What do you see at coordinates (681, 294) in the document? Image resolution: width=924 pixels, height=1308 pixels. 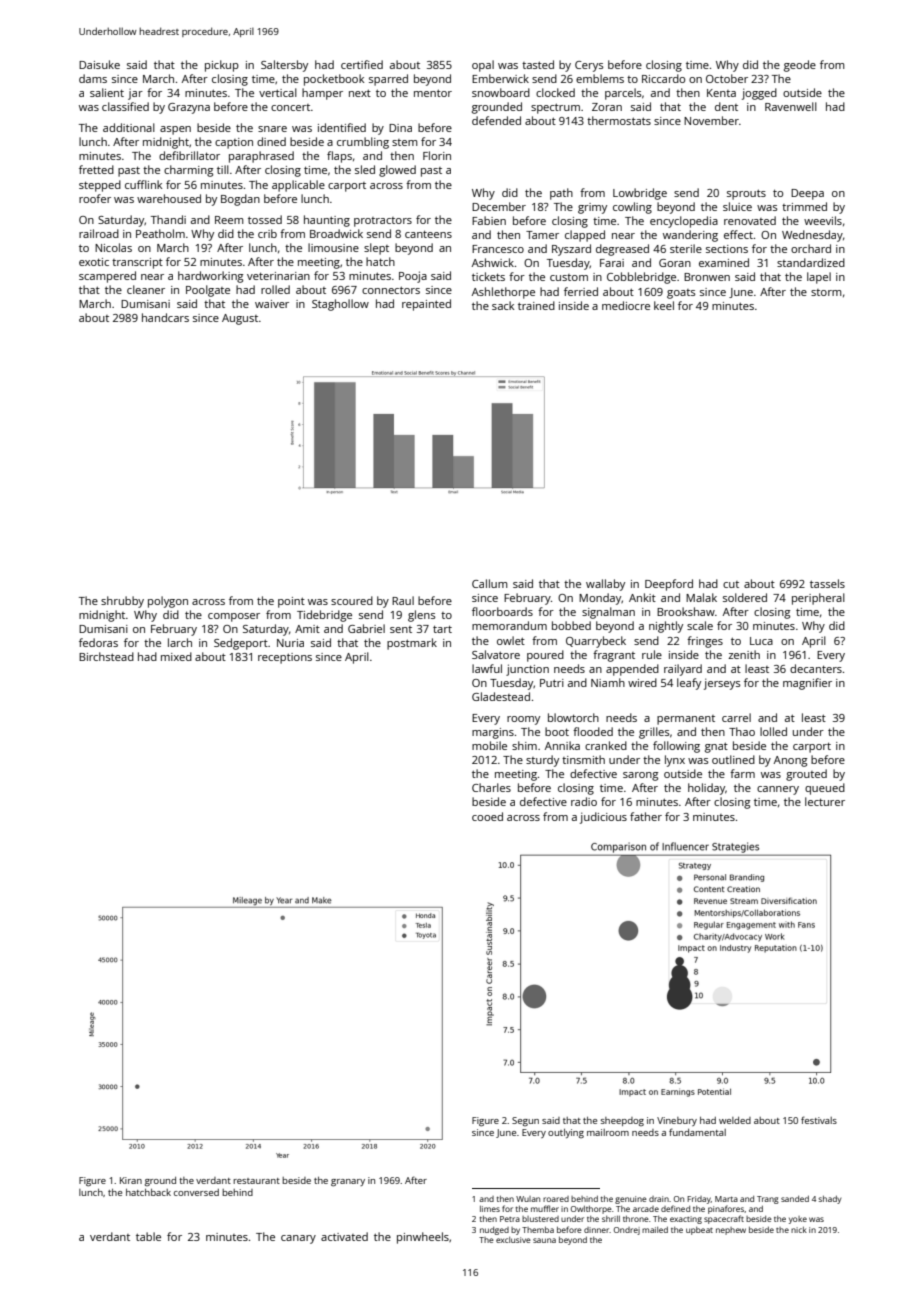 I see `goats` at bounding box center [681, 294].
